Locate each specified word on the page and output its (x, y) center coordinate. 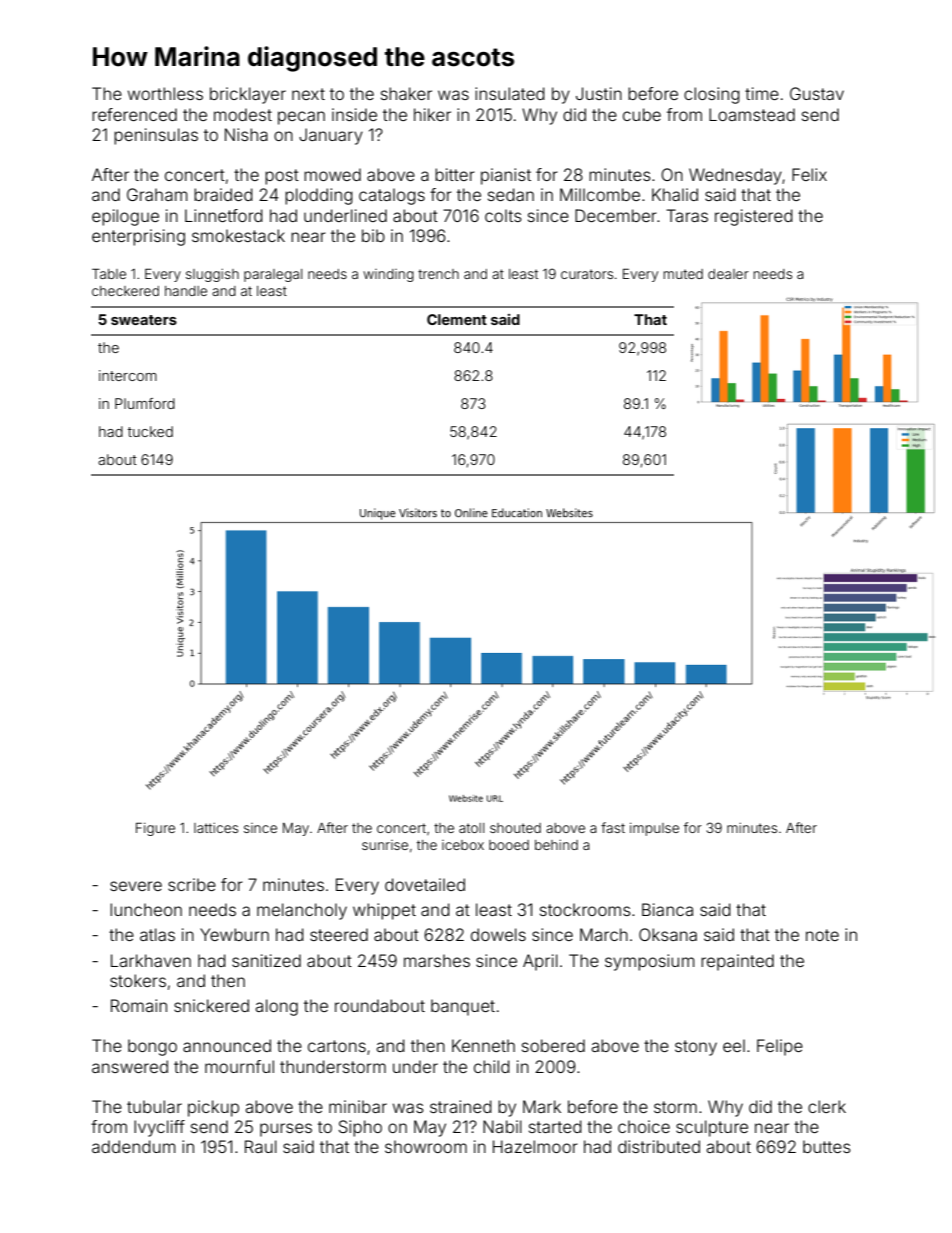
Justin (599, 93)
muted (683, 274)
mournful (239, 1066)
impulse (654, 829)
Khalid (675, 194)
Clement (457, 319)
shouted (515, 828)
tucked (150, 431)
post (282, 177)
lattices (216, 828)
